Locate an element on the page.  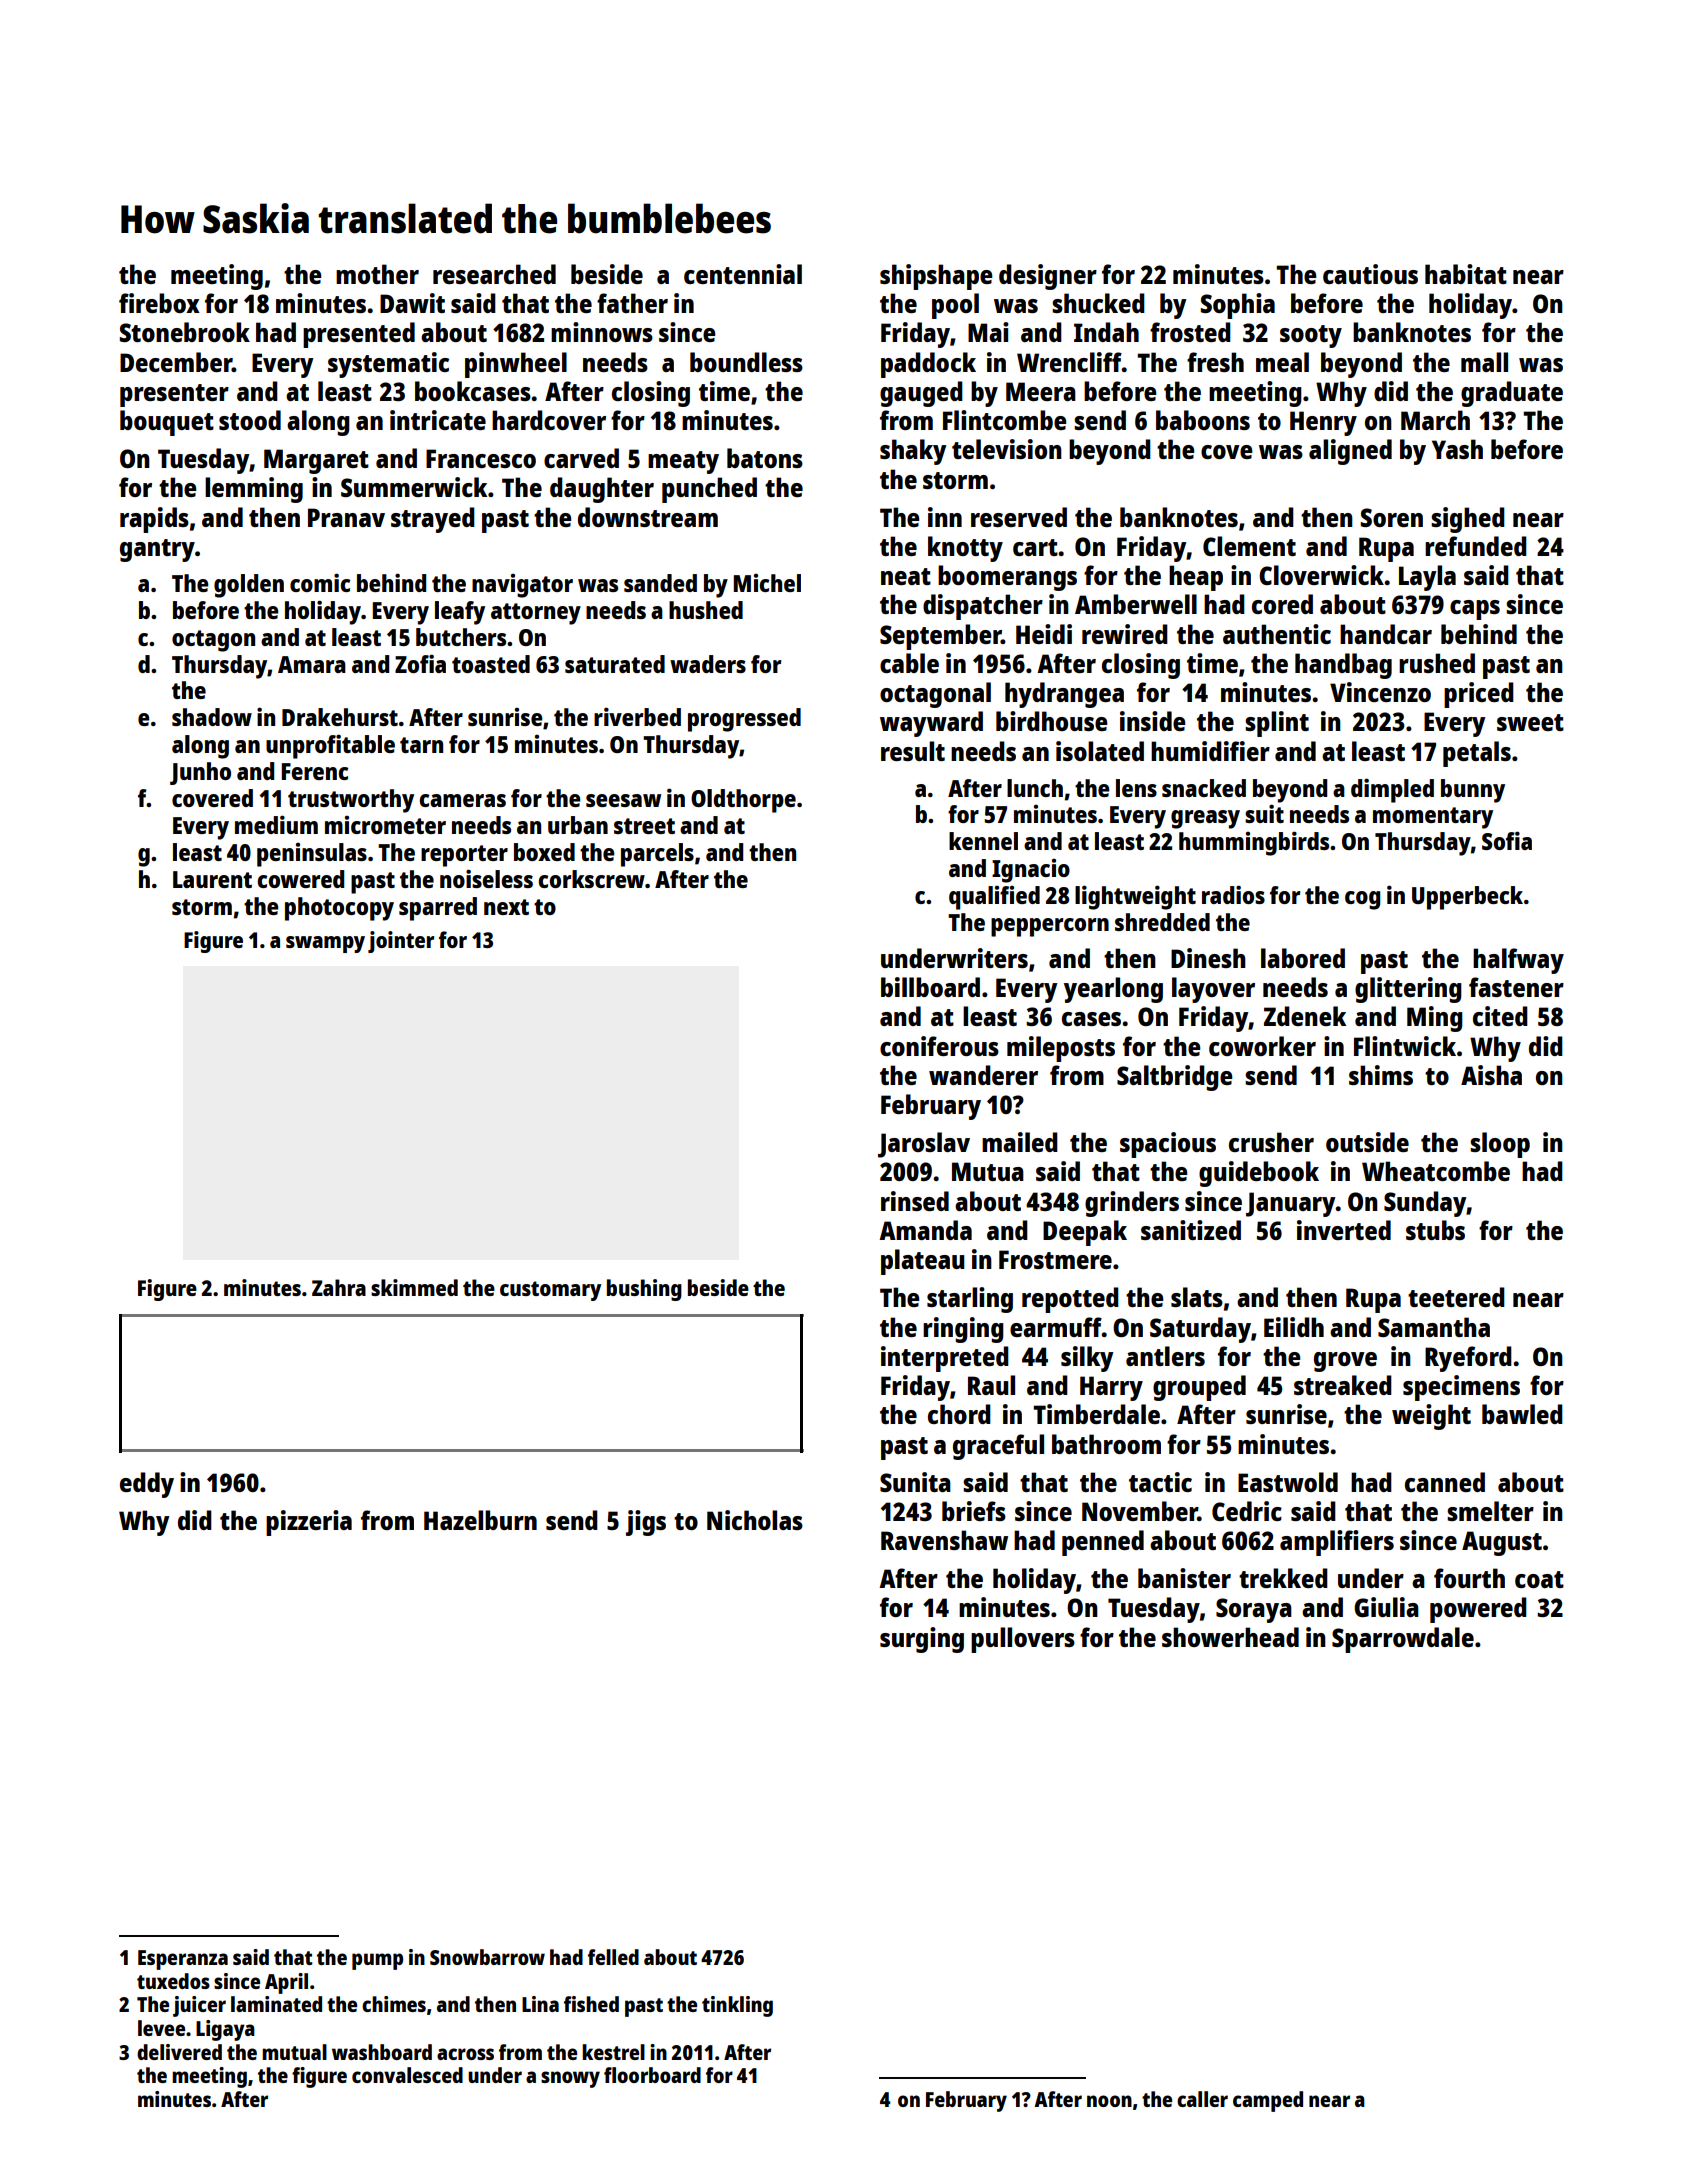
jointer is located at coordinates (401, 942).
